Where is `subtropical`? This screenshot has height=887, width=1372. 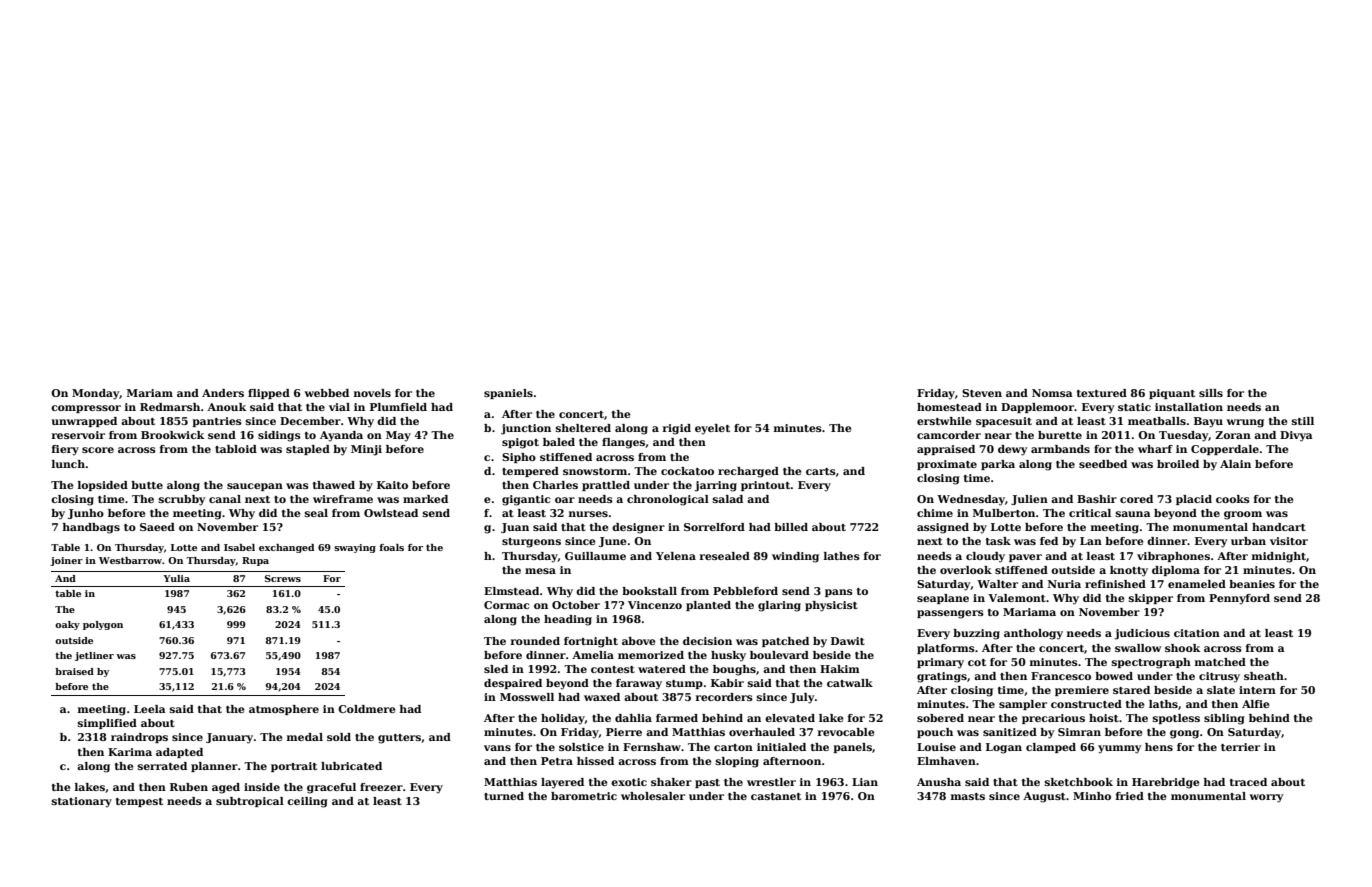
subtropical is located at coordinates (250, 802).
